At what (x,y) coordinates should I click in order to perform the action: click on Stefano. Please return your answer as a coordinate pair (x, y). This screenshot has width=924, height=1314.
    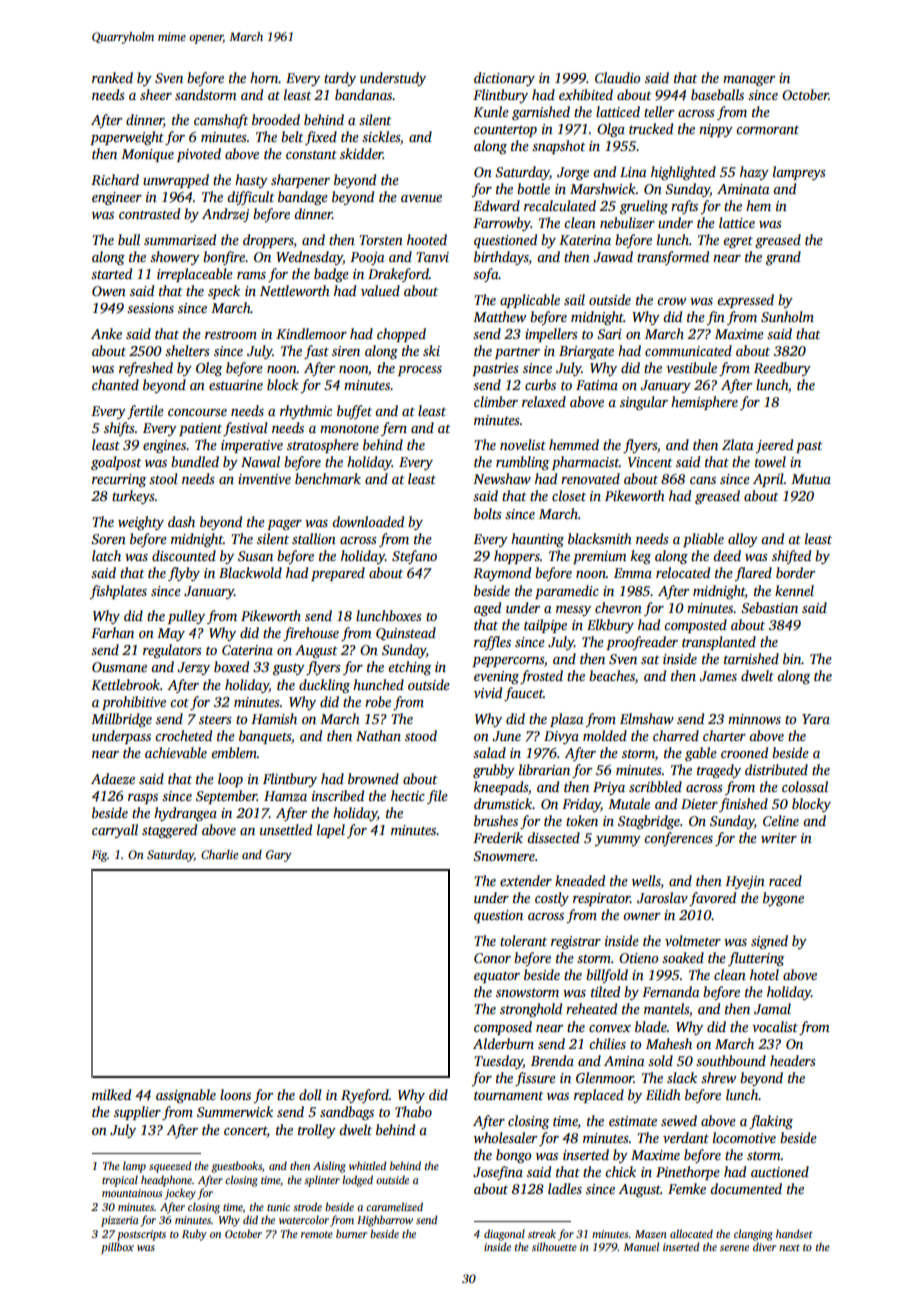
    Looking at the image, I should click on (414, 557).
